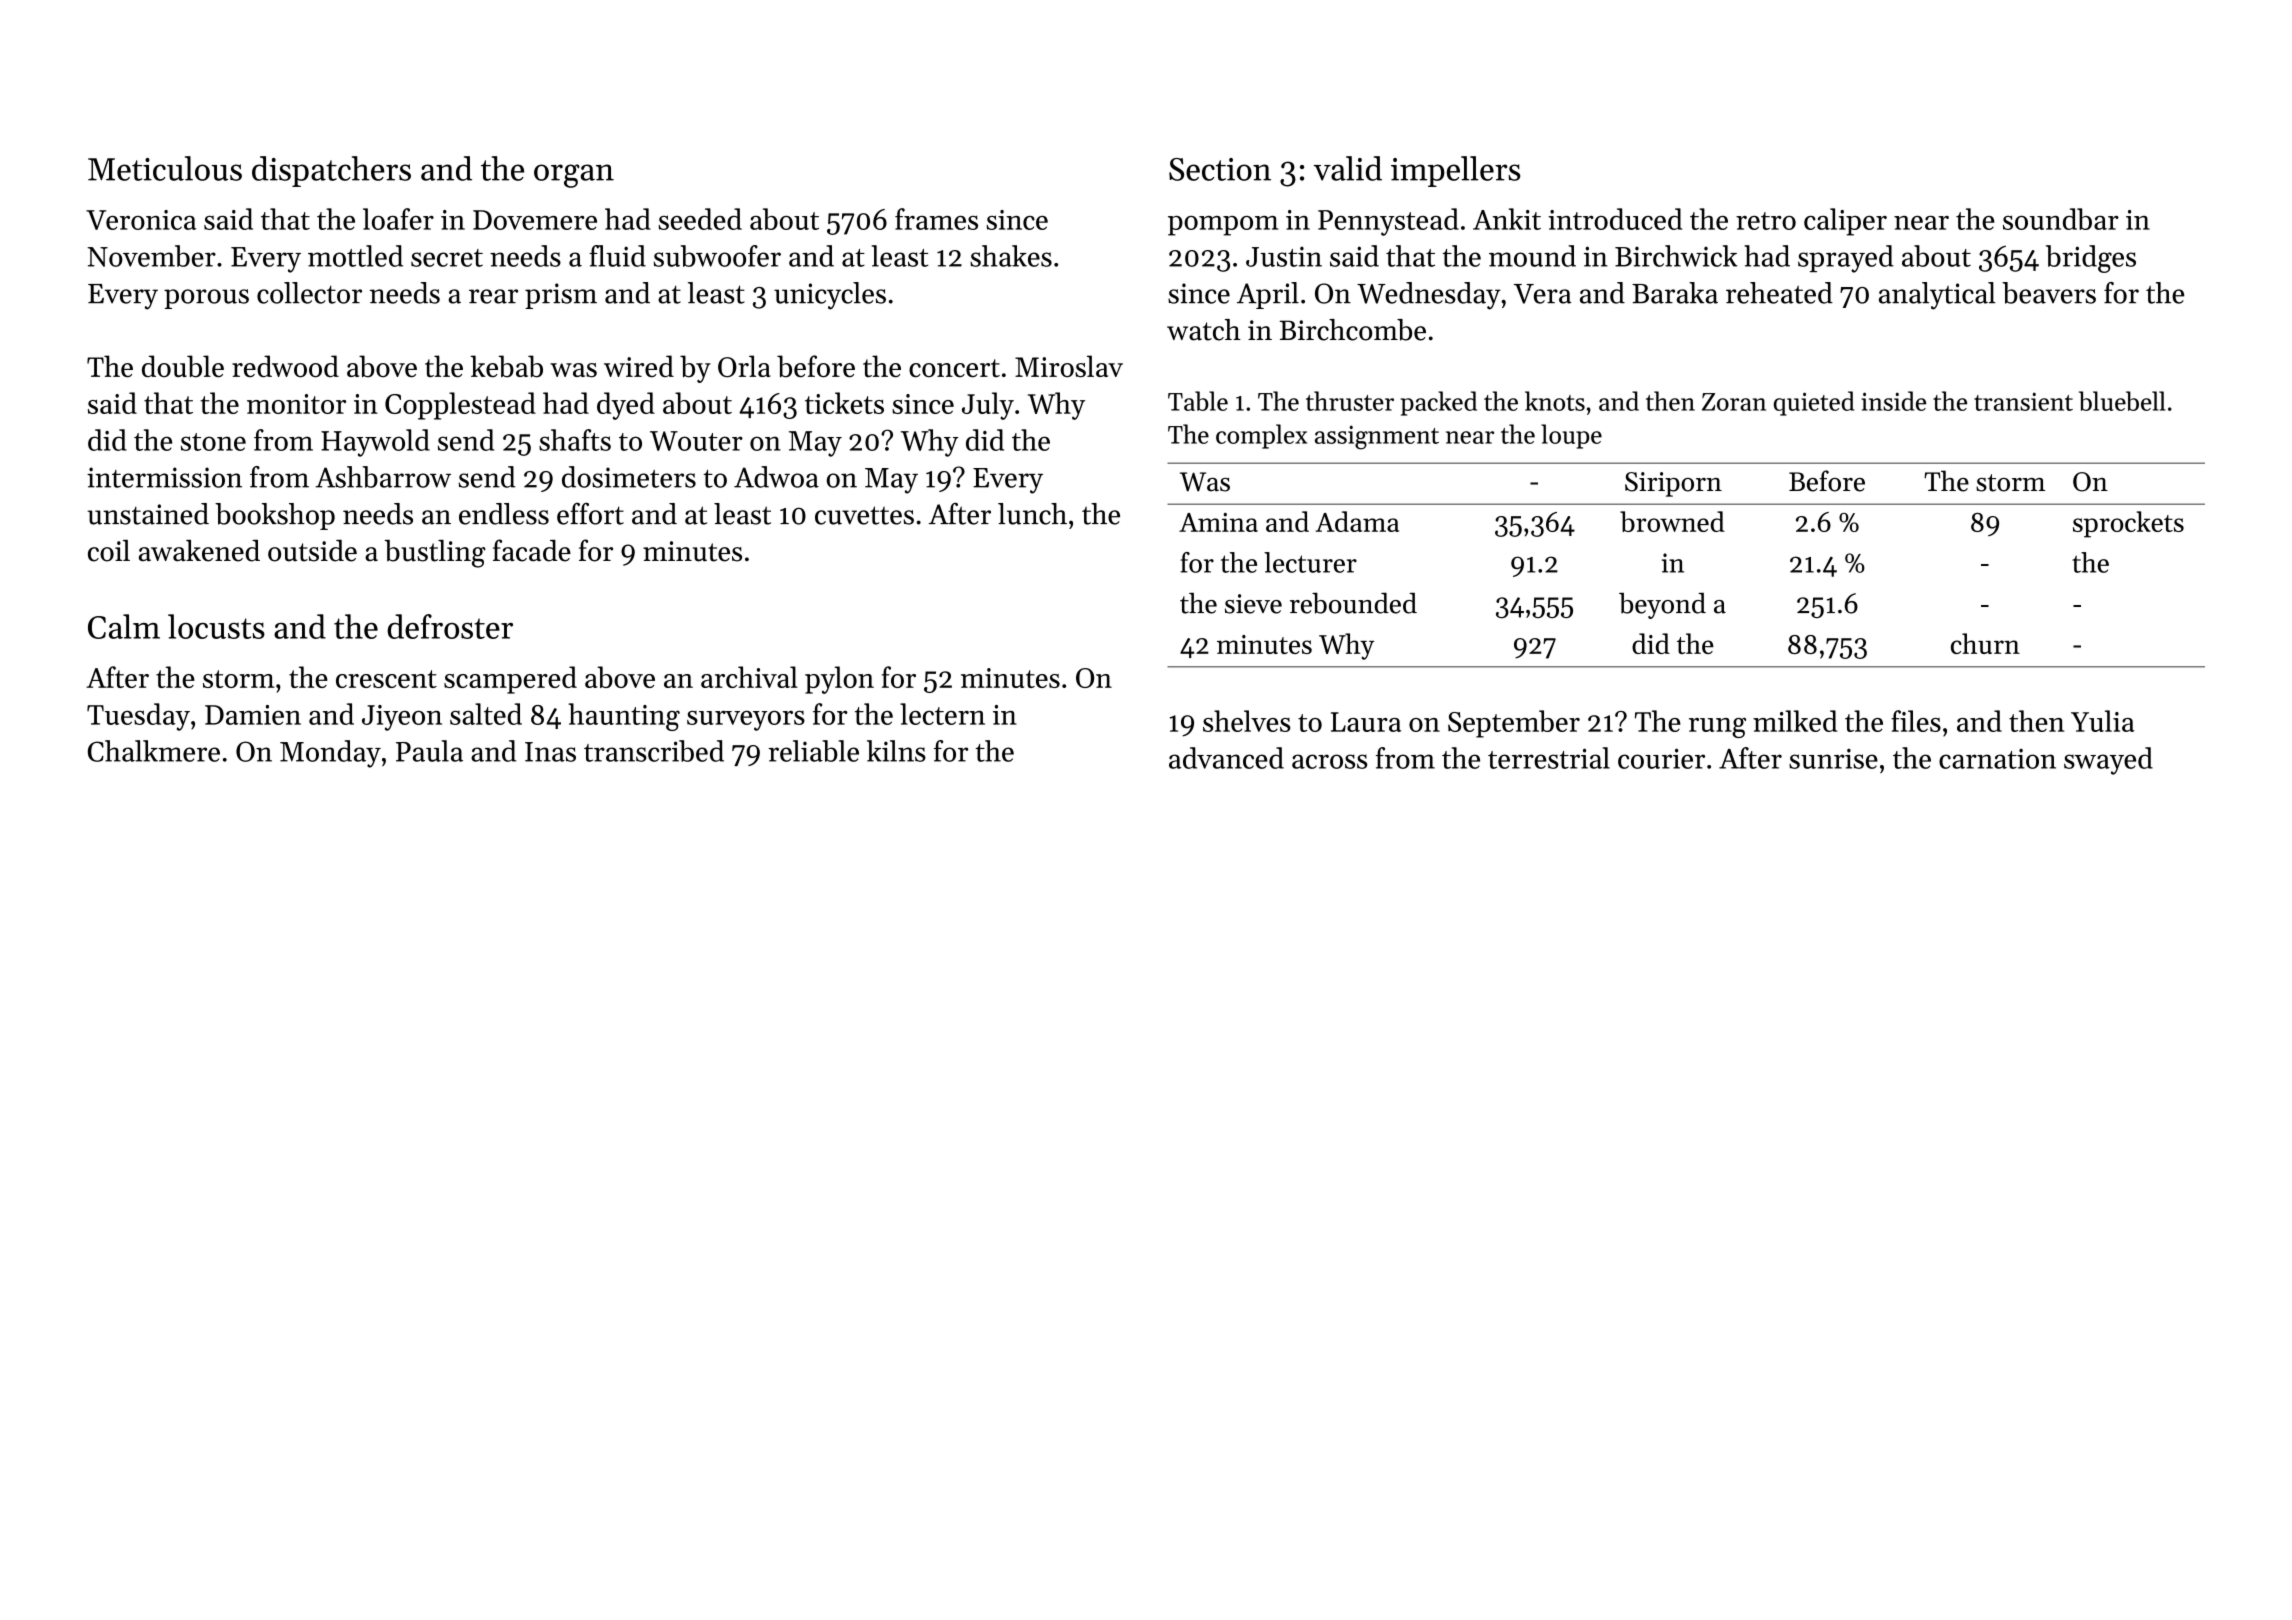 This document has width=2292, height=1620. What do you see at coordinates (1455, 171) in the document?
I see `impellers` at bounding box center [1455, 171].
